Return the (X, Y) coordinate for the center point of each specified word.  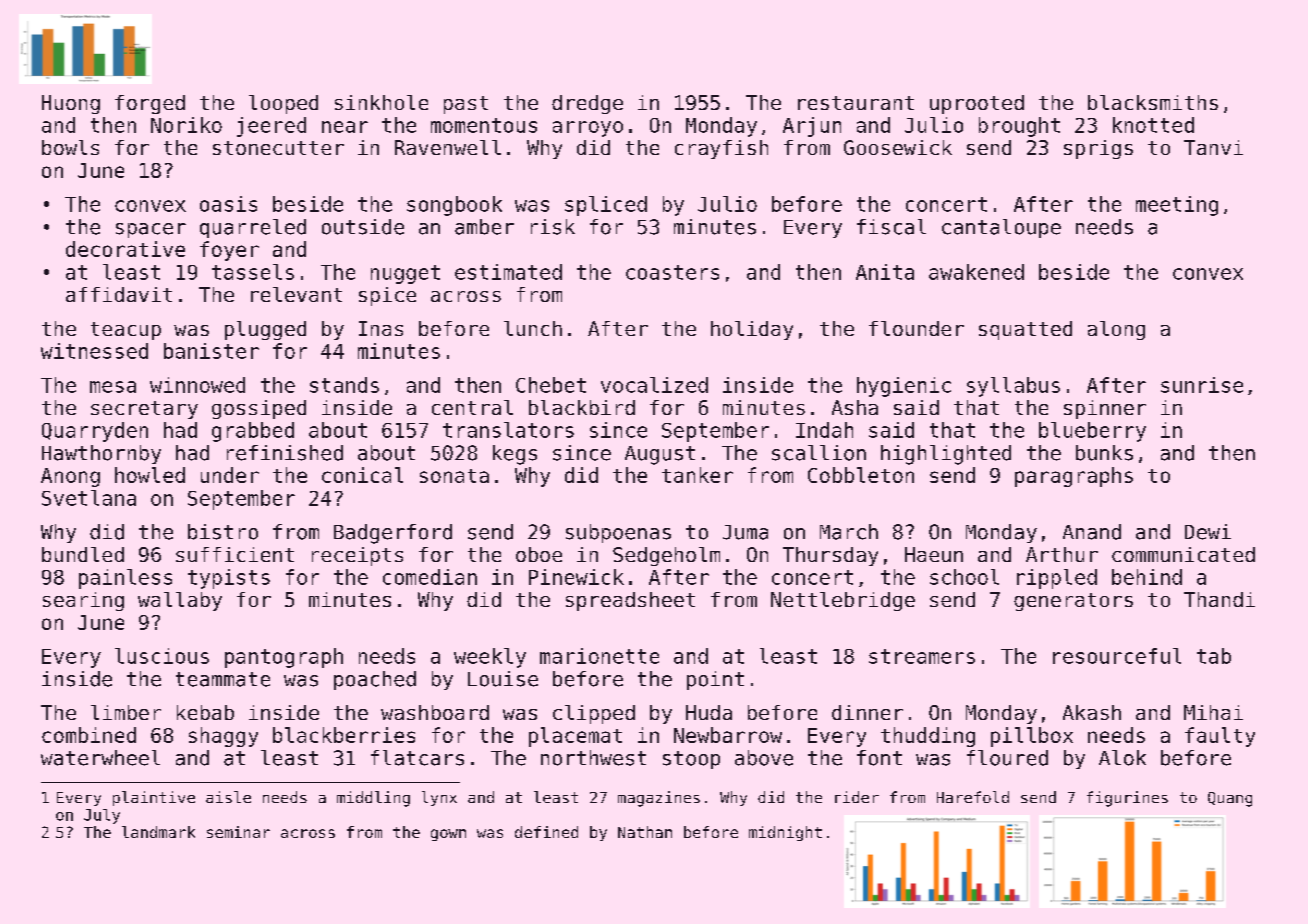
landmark (158, 832)
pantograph (284, 658)
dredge (587, 104)
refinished (285, 453)
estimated (508, 272)
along (1116, 330)
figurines (1127, 799)
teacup (126, 331)
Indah (824, 430)
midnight (785, 833)
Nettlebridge (843, 601)
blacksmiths (1153, 102)
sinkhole (381, 102)
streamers (922, 656)
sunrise (1202, 385)
